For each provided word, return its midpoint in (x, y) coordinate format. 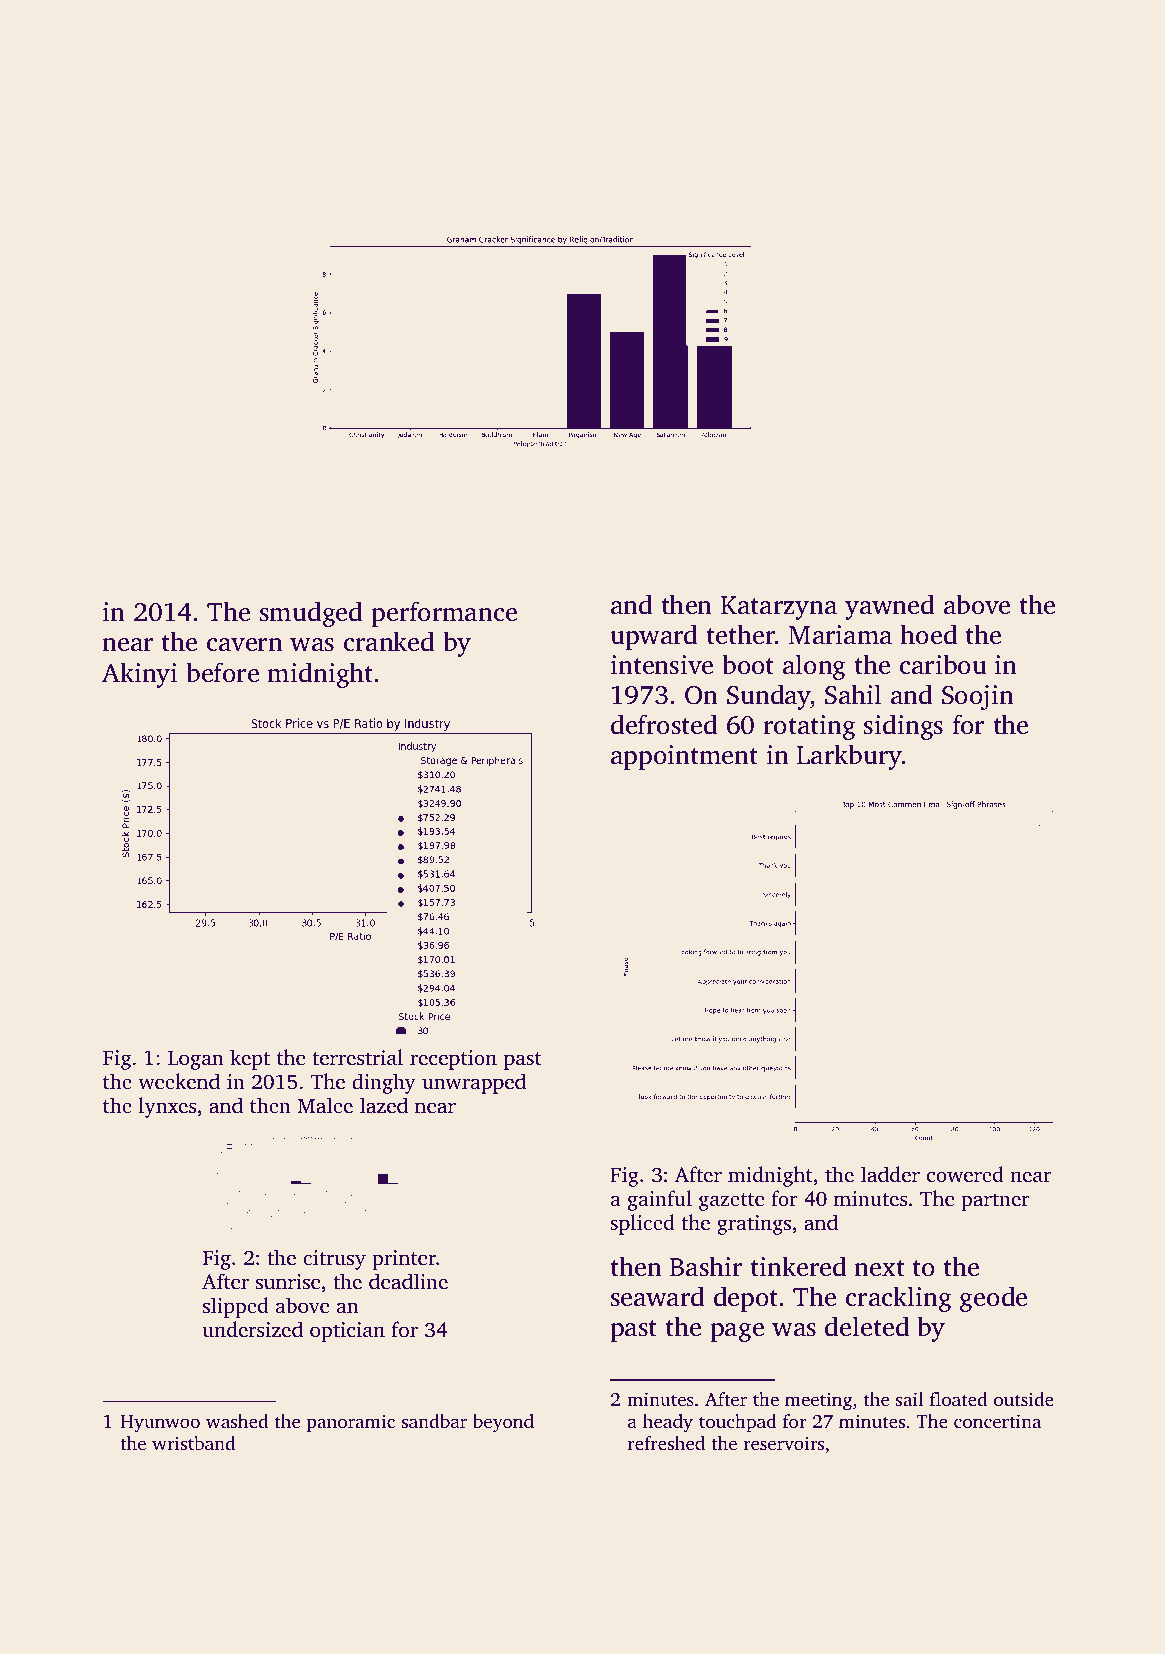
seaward (657, 1296)
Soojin (978, 697)
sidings (903, 727)
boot (748, 664)
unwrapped (474, 1083)
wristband (193, 1443)
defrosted (664, 724)
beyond (503, 1423)
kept (250, 1059)
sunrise (288, 1281)
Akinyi (139, 675)
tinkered (798, 1266)
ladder (890, 1174)
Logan (196, 1060)
